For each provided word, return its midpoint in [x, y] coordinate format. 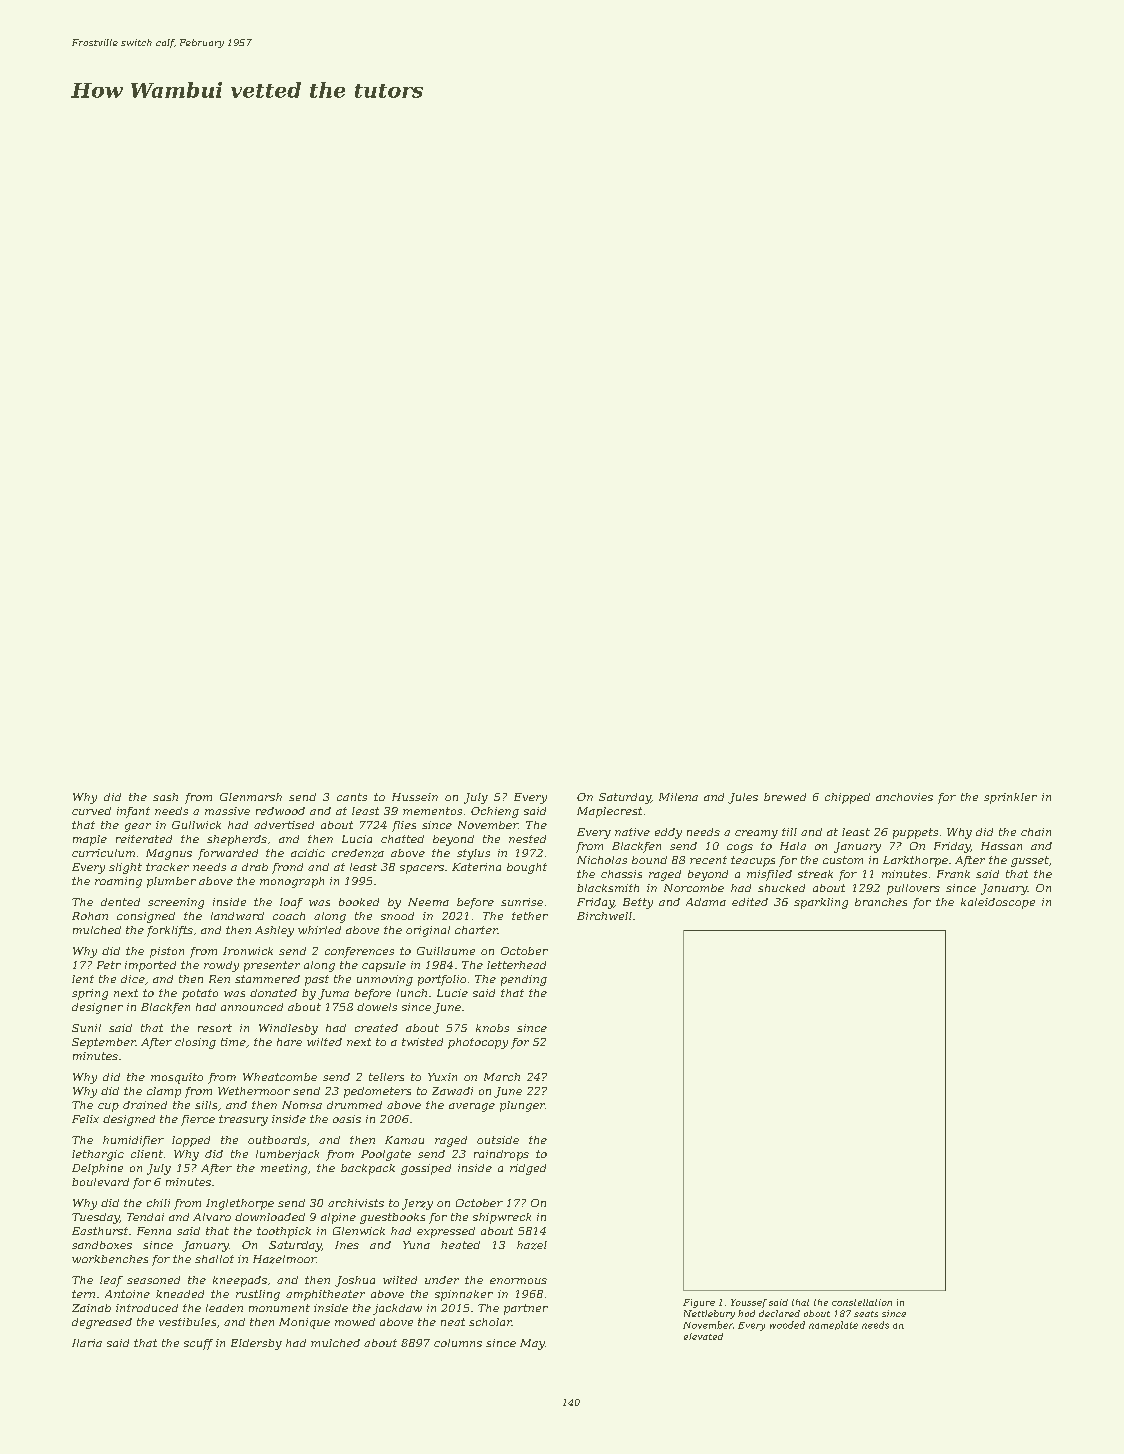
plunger [522, 1106]
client [147, 1154]
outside [498, 1140]
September [104, 1043]
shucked [781, 888]
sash [165, 797]
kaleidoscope [998, 903]
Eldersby [256, 1344]
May [532, 1344]
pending [524, 980]
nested [527, 839]
